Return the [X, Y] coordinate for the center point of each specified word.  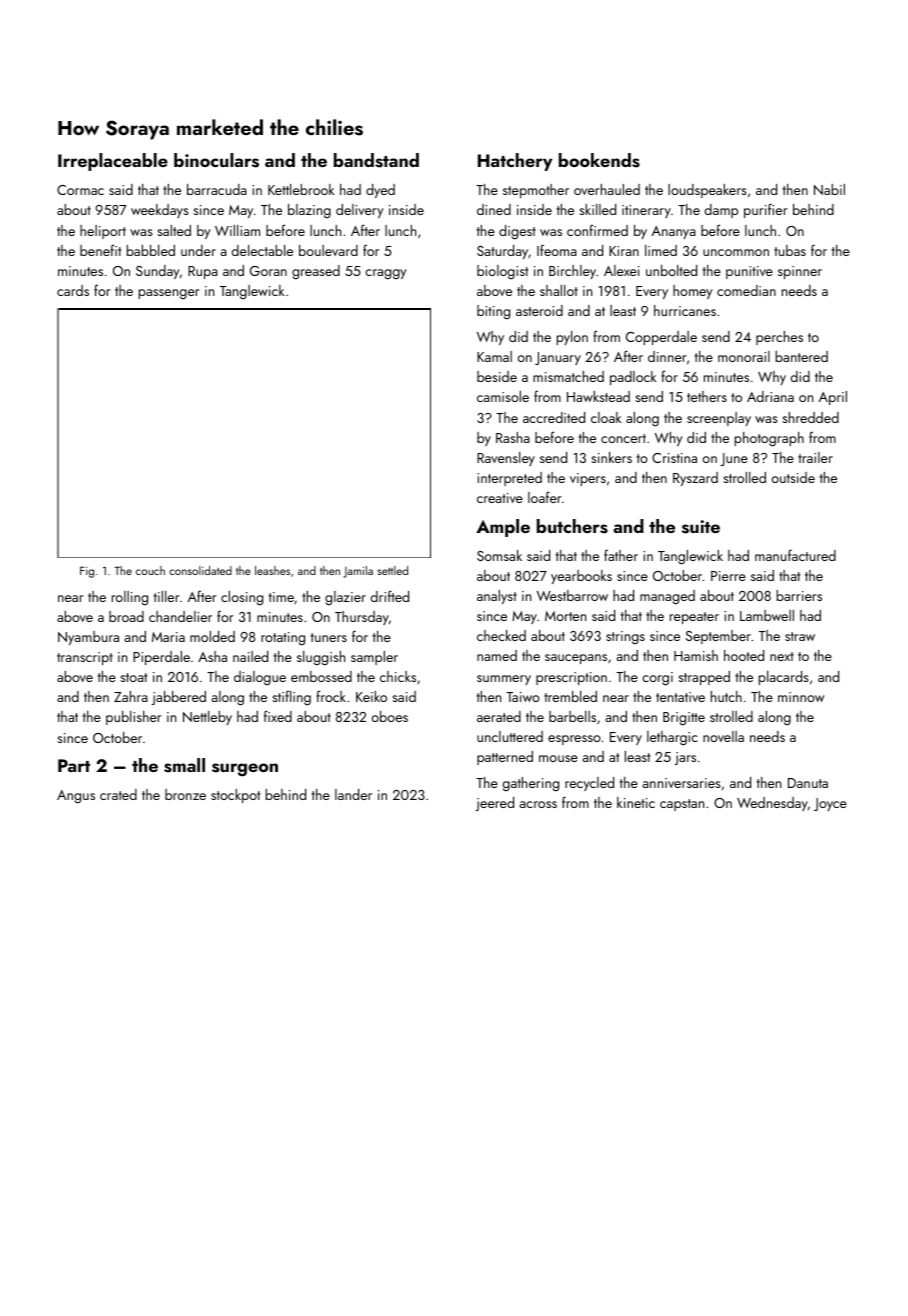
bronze [185, 794]
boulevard [328, 250]
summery [504, 680]
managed [667, 597]
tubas [790, 250]
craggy [386, 274]
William [237, 230]
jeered [495, 804]
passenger [169, 294]
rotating [283, 639]
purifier [766, 210]
